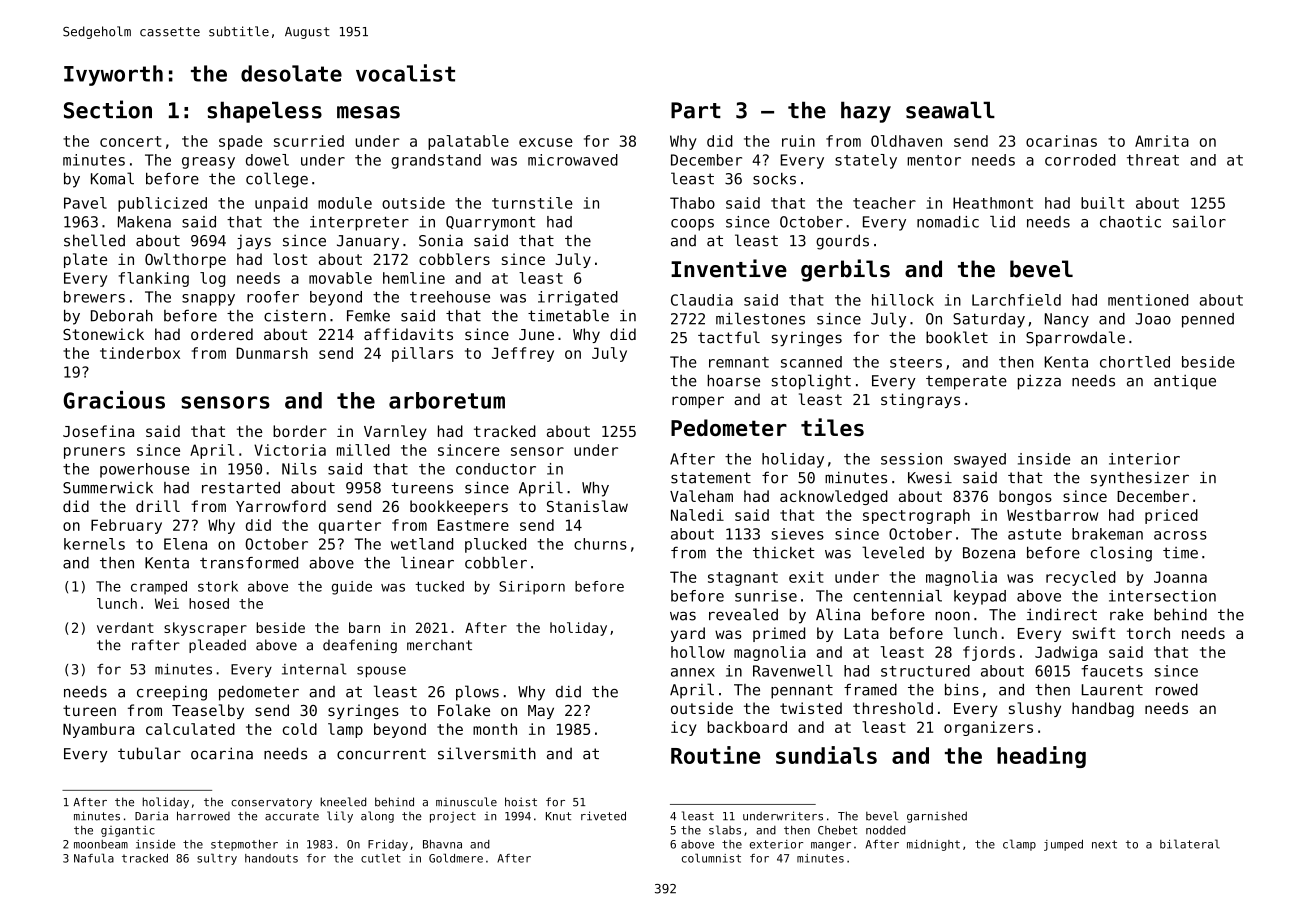 The image size is (1308, 924). Describe the element at coordinates (1162, 141) in the screenshot. I see `Amrita` at that location.
